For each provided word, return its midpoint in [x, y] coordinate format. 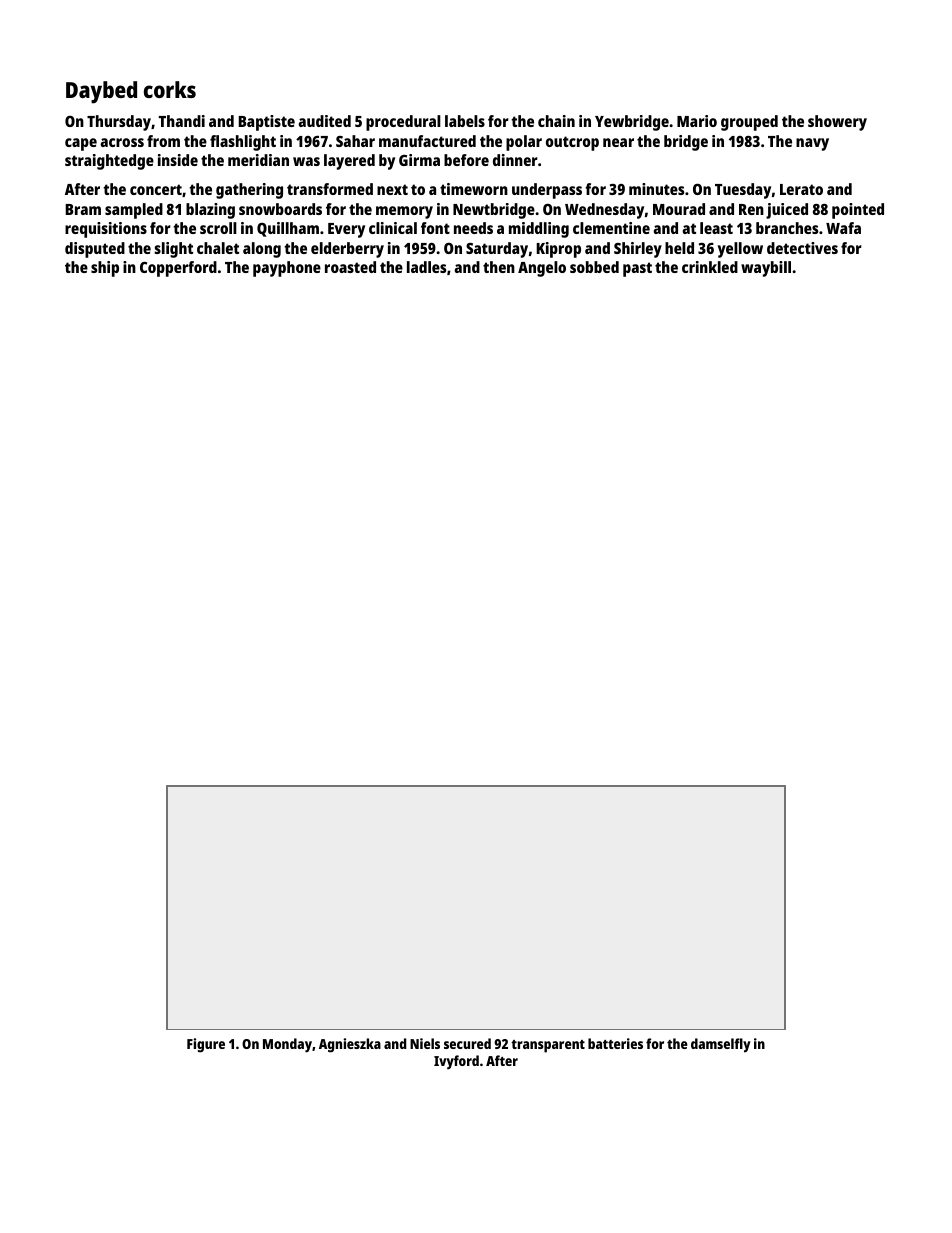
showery [837, 123]
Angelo [542, 269]
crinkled [710, 267]
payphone [287, 269]
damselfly [721, 1045]
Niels [425, 1043]
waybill [766, 269]
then [499, 267]
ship [105, 269]
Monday [287, 1045]
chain [556, 121]
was [306, 161]
